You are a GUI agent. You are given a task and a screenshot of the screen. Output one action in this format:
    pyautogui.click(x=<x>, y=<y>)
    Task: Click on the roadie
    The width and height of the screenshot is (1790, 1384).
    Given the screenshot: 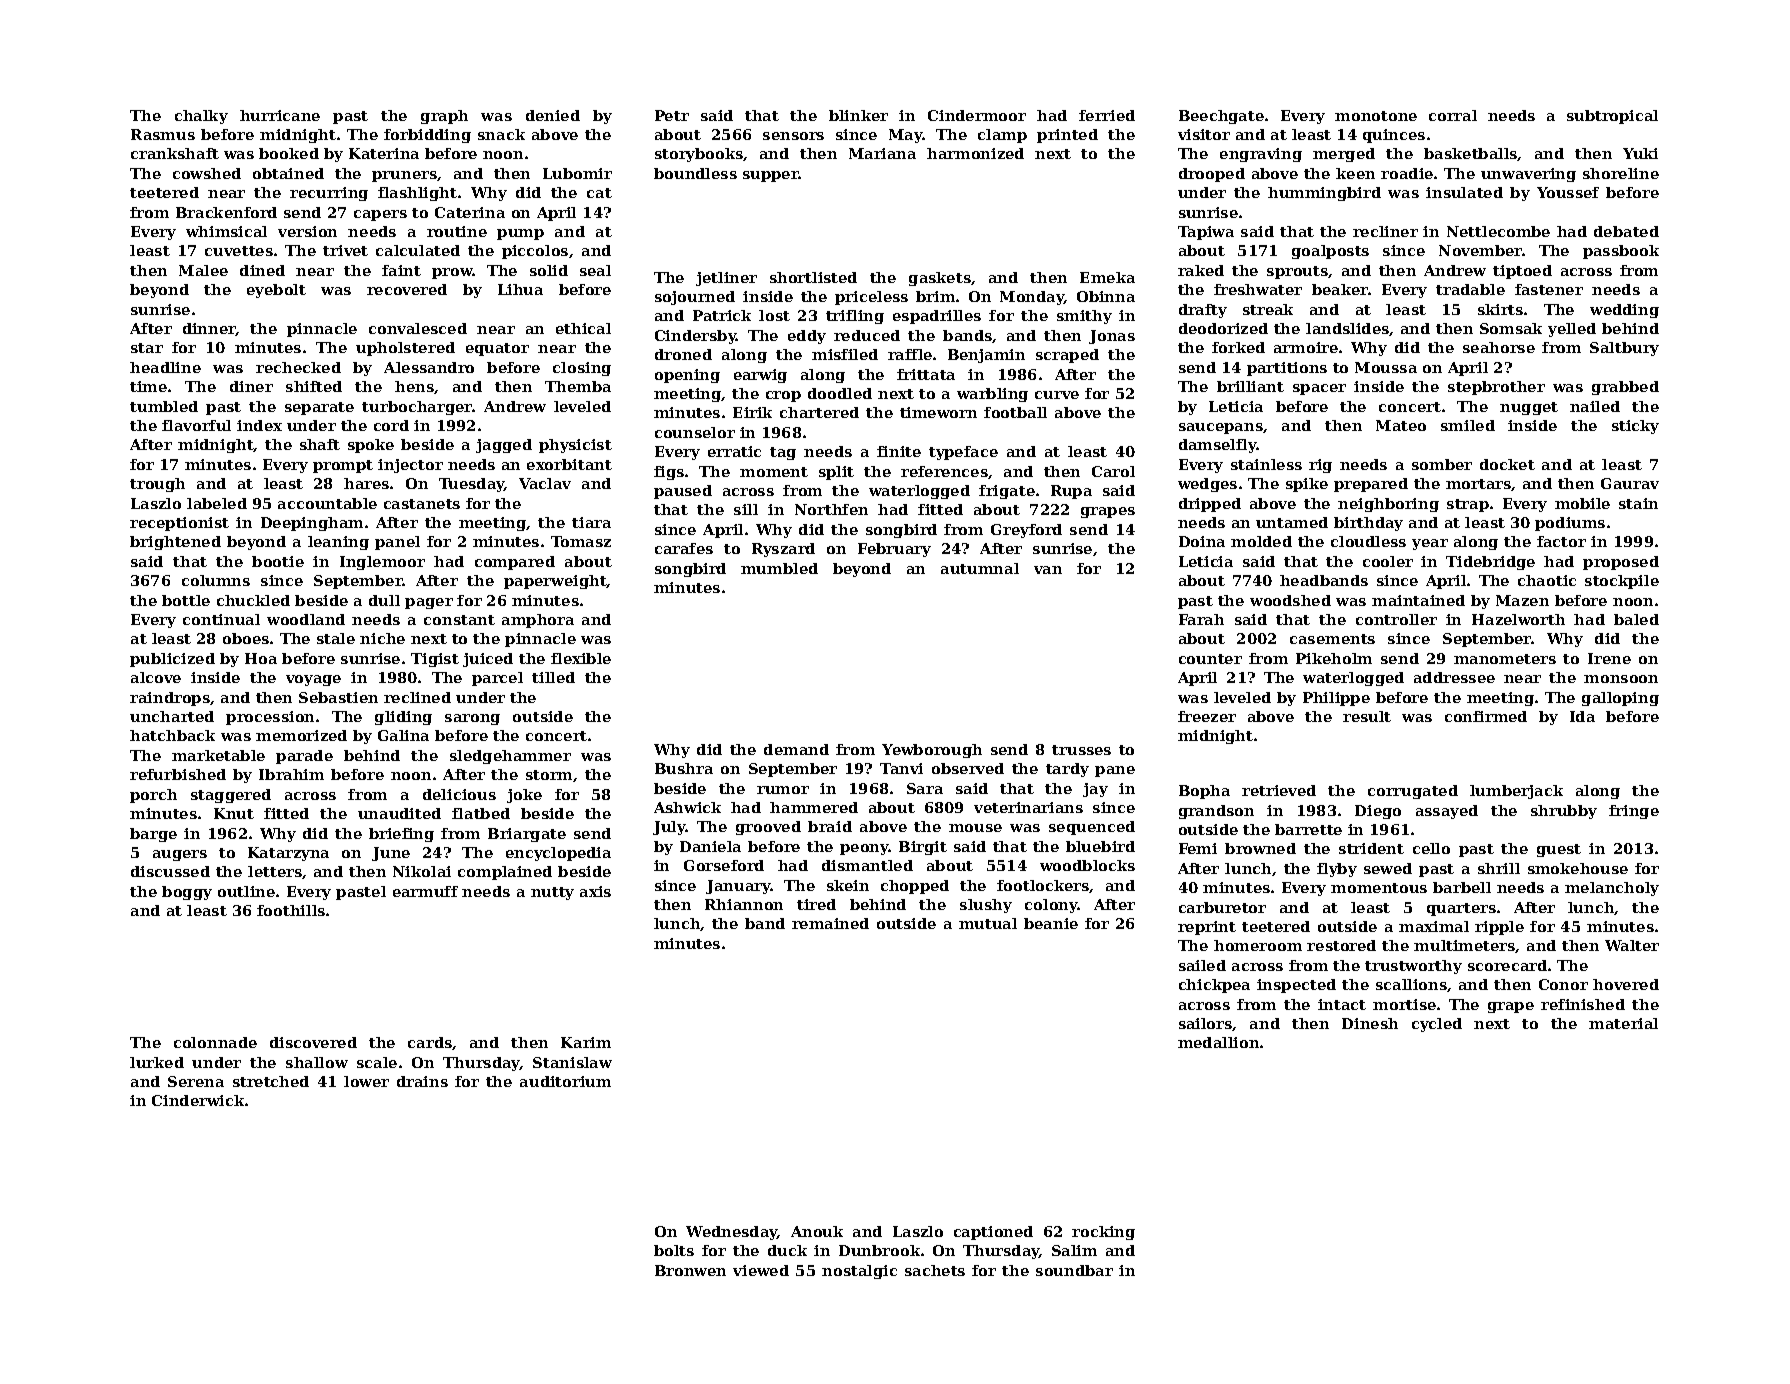 What is the action you would take?
    pyautogui.click(x=1407, y=173)
